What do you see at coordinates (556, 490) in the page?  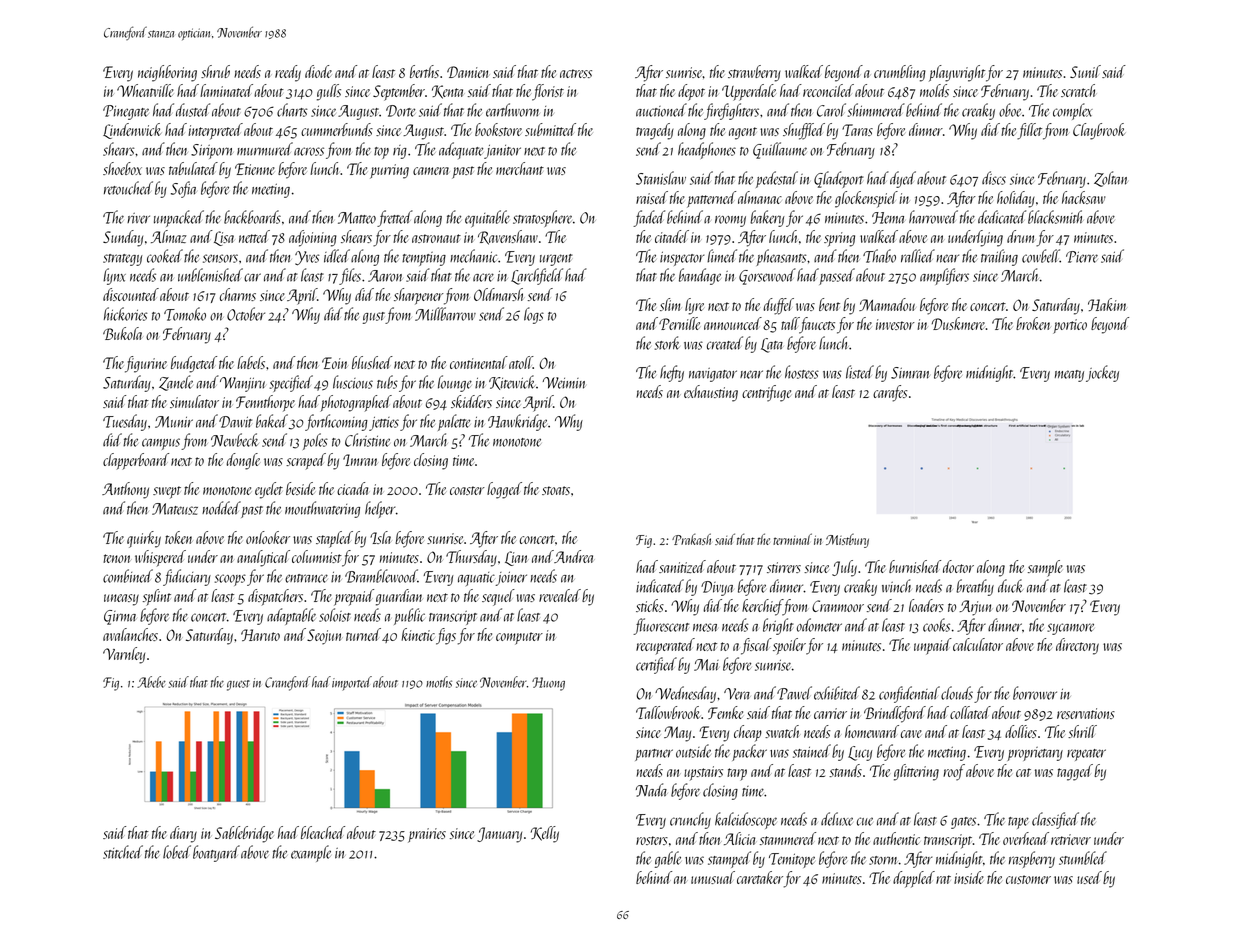 I see `stoats` at bounding box center [556, 490].
